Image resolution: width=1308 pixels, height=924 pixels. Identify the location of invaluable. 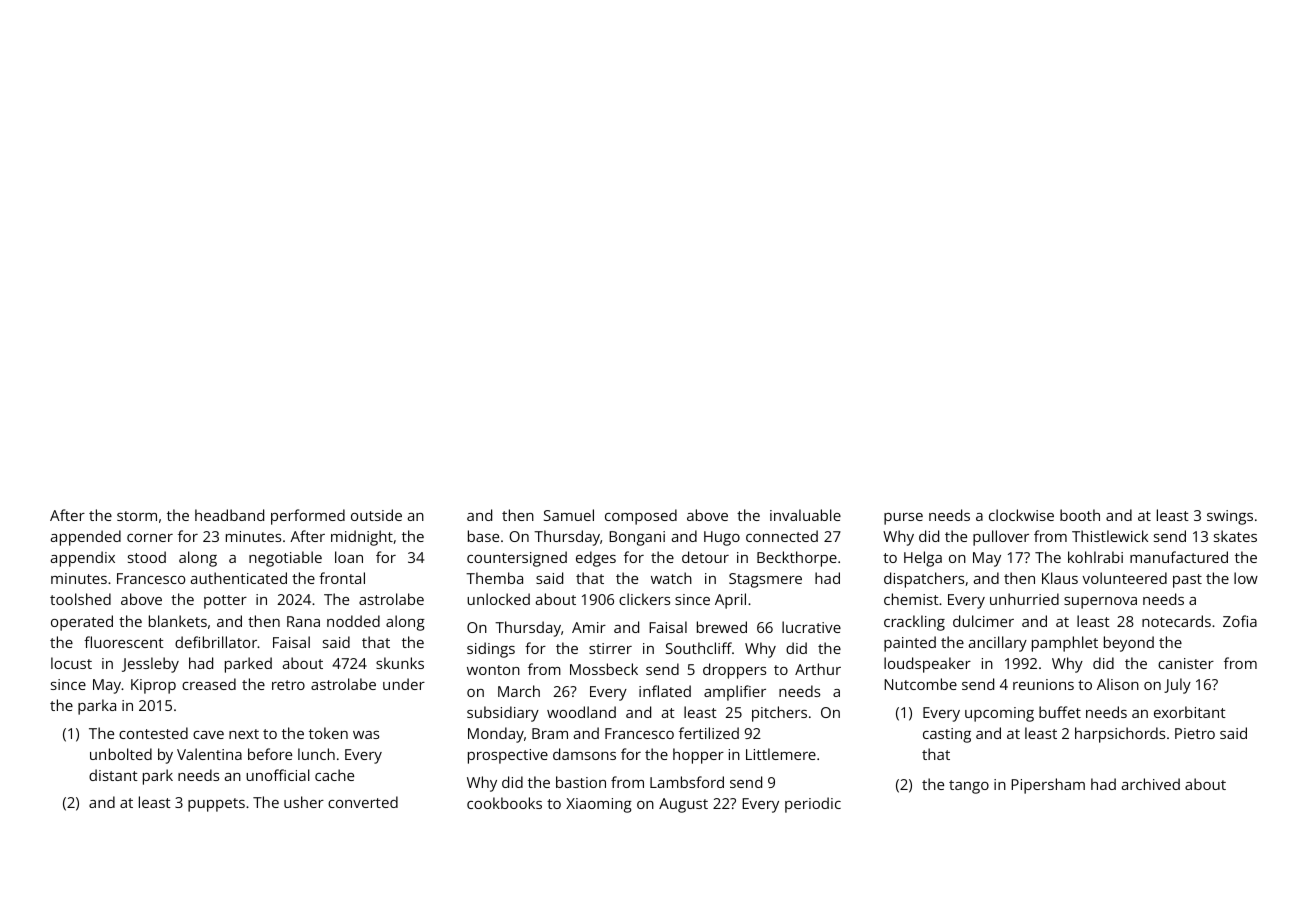
(805, 515).
